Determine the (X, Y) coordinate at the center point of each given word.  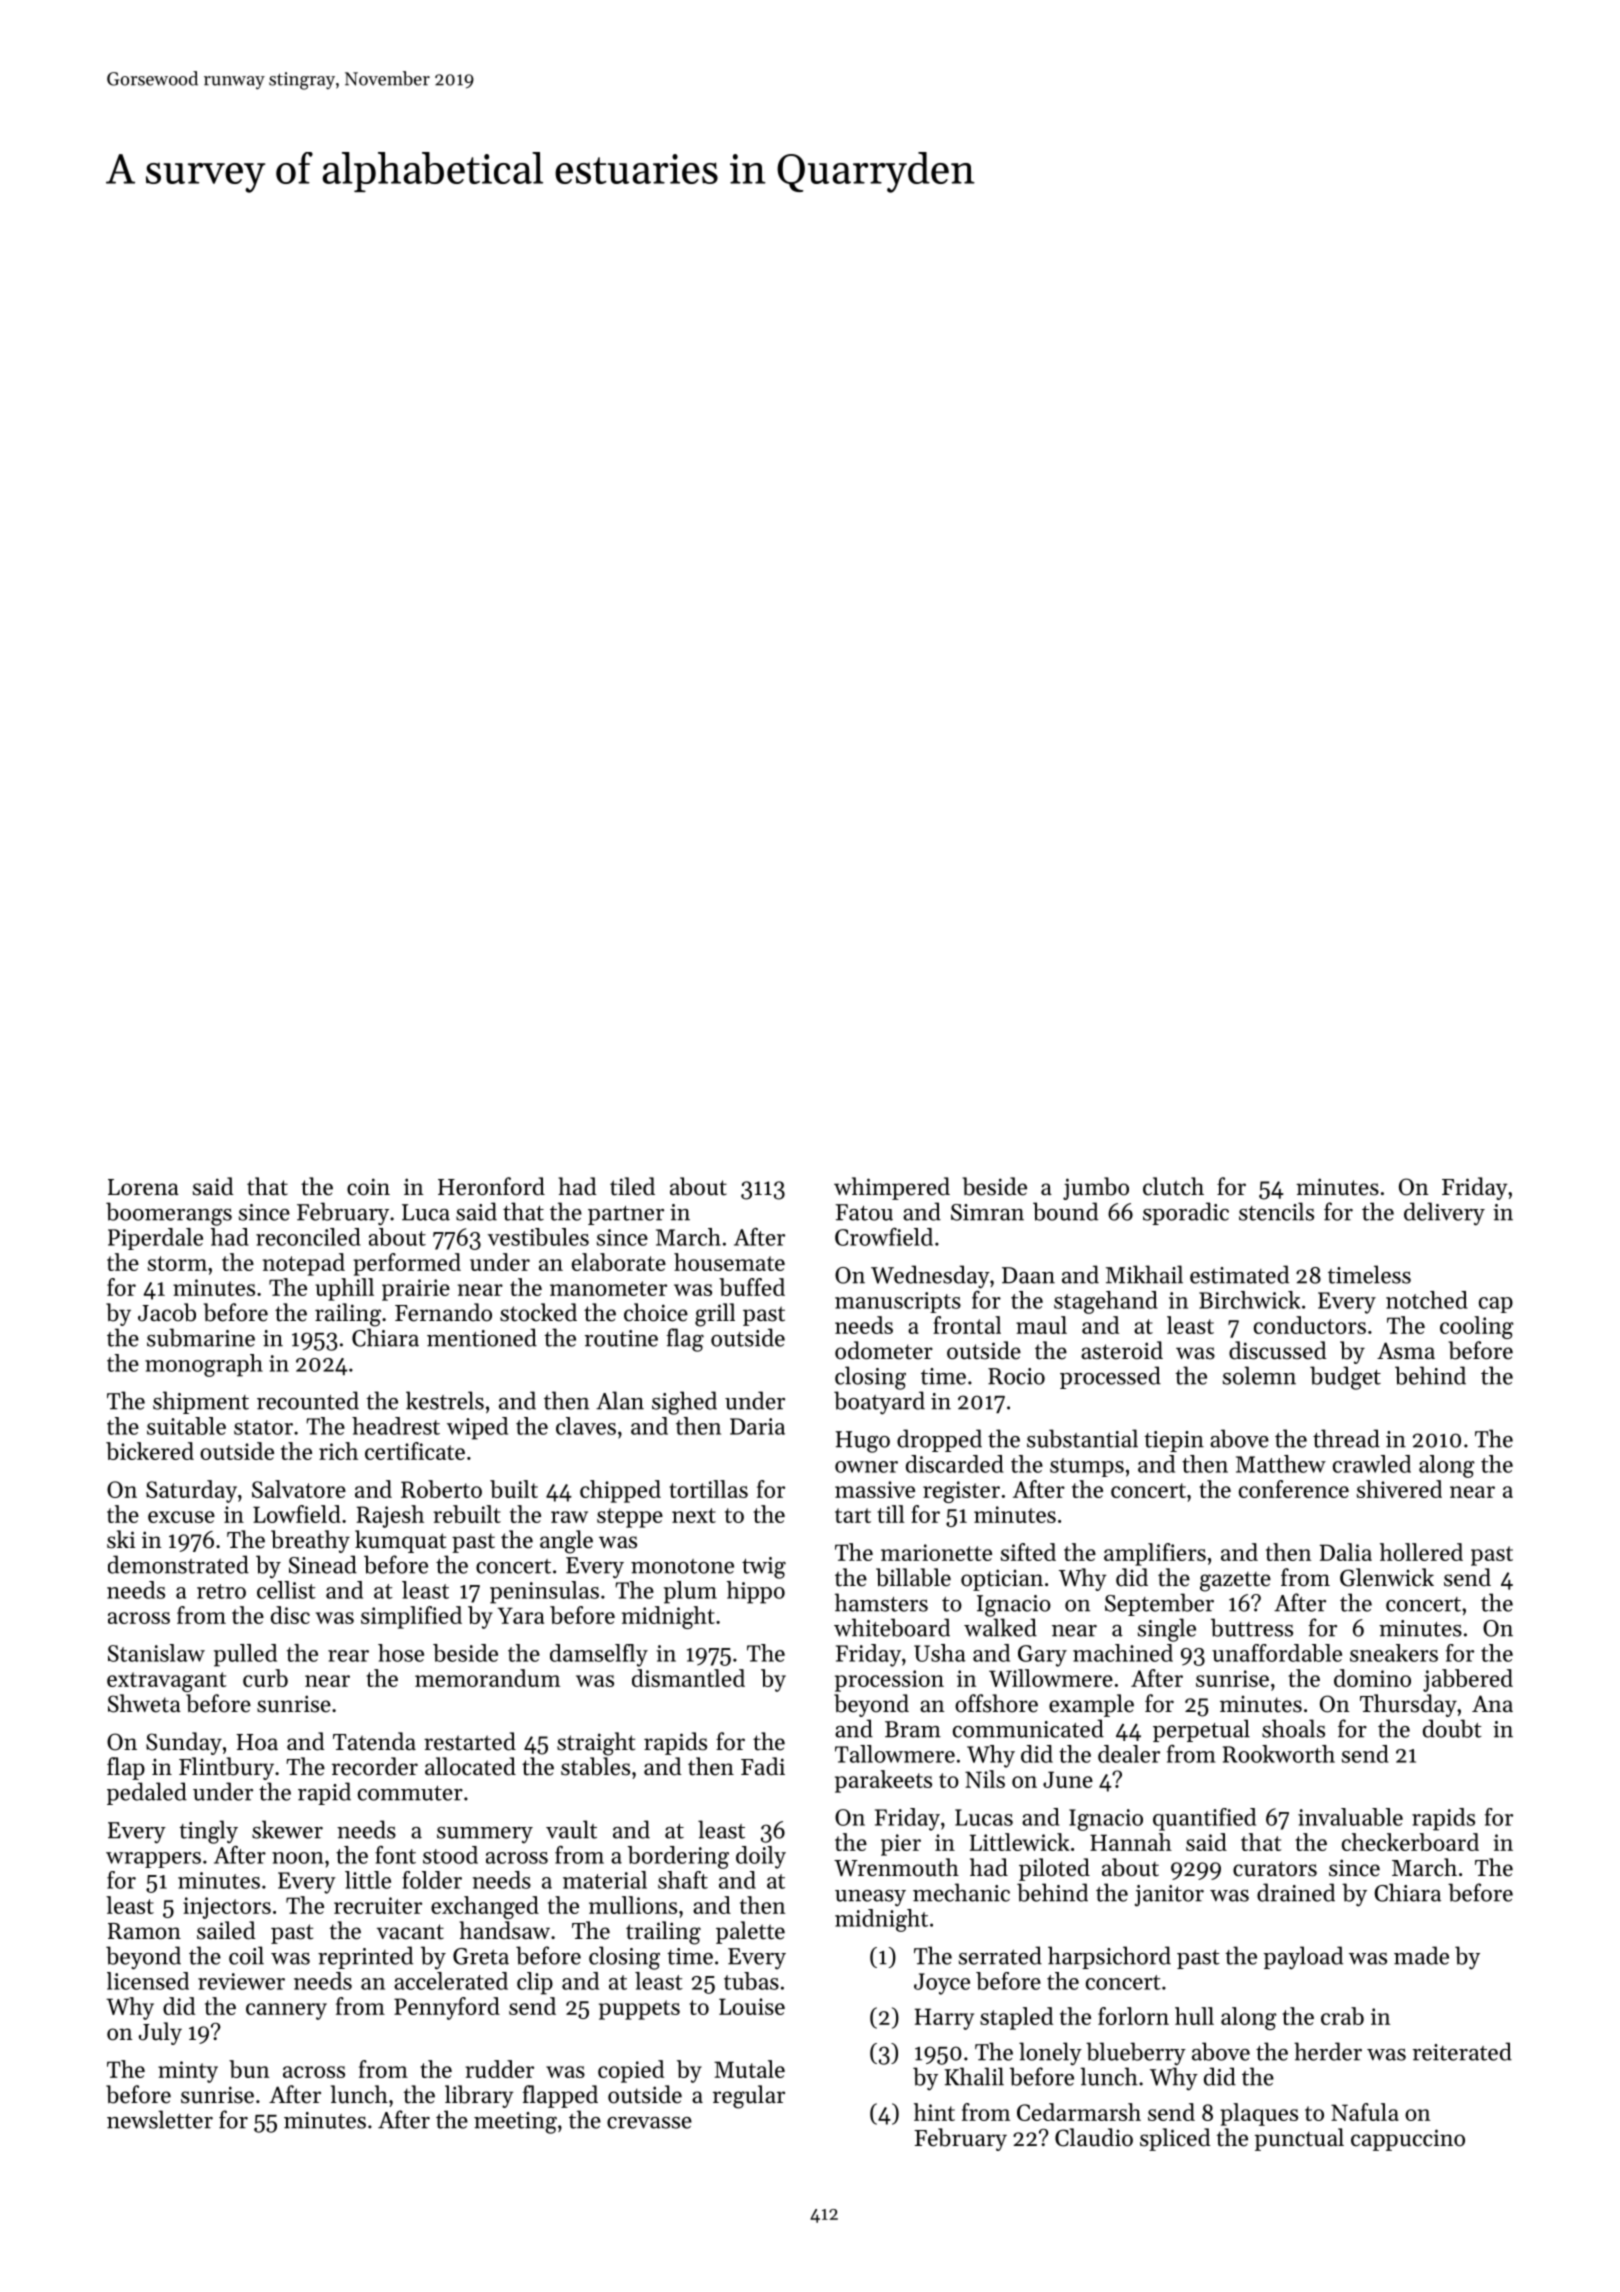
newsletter (160, 2119)
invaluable (1350, 1817)
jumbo (1096, 1188)
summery (485, 1835)
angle (566, 1542)
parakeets (883, 1781)
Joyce (942, 1984)
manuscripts (898, 1302)
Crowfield (884, 1237)
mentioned (482, 1337)
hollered (1421, 1552)
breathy (310, 1541)
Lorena (143, 1187)
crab (1342, 2016)
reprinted (365, 1957)
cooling (1477, 1327)
